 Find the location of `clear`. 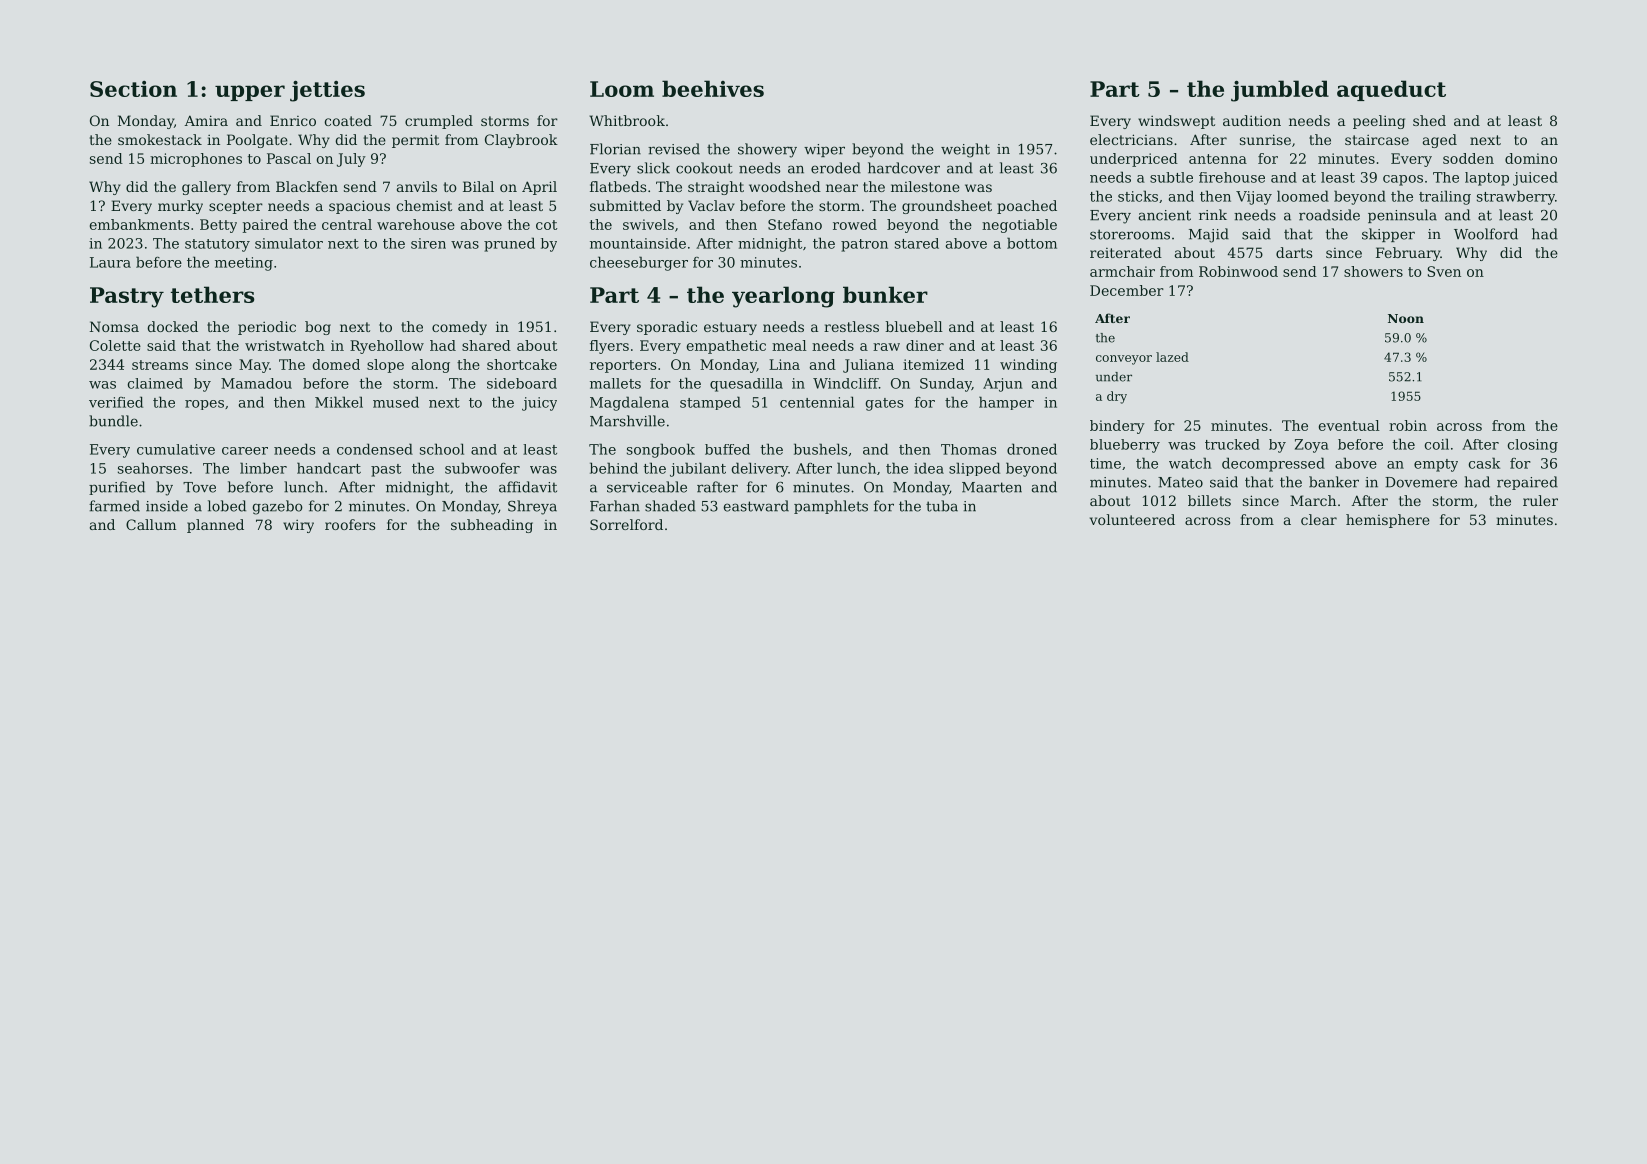

clear is located at coordinates (1319, 519).
